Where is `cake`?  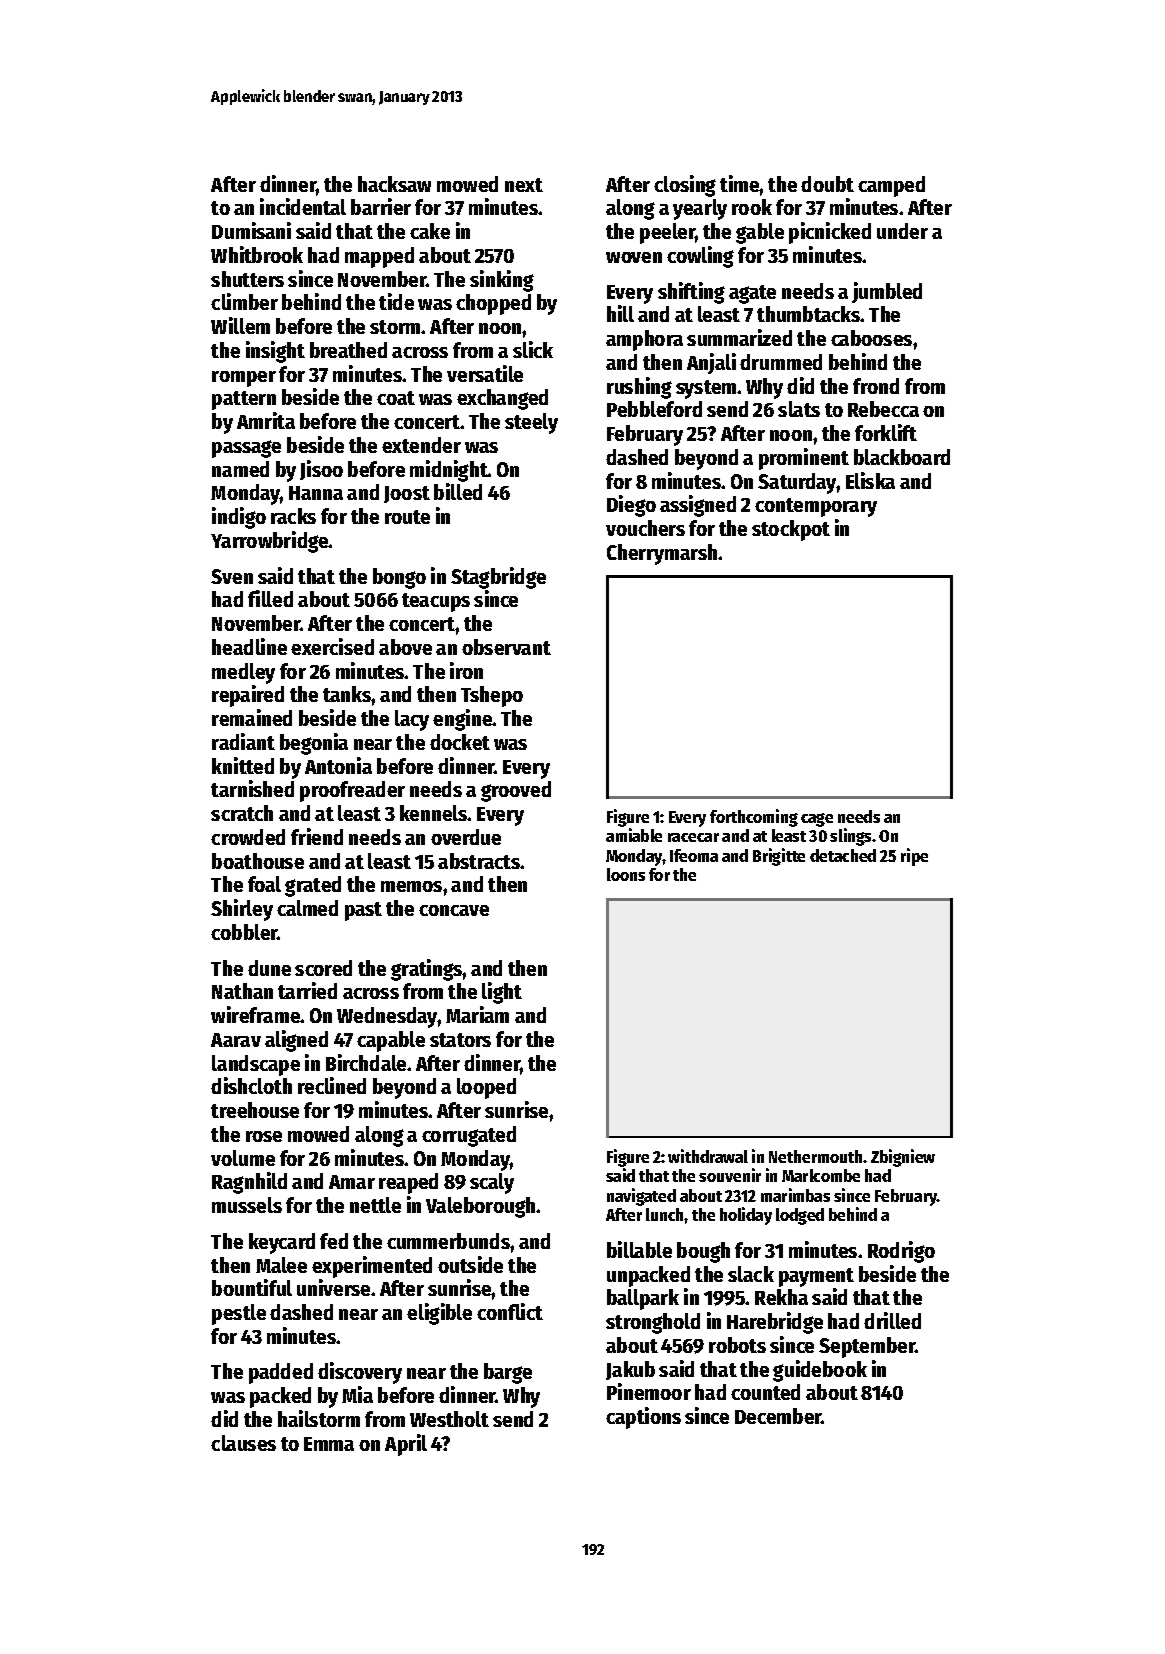
cake is located at coordinates (430, 231).
